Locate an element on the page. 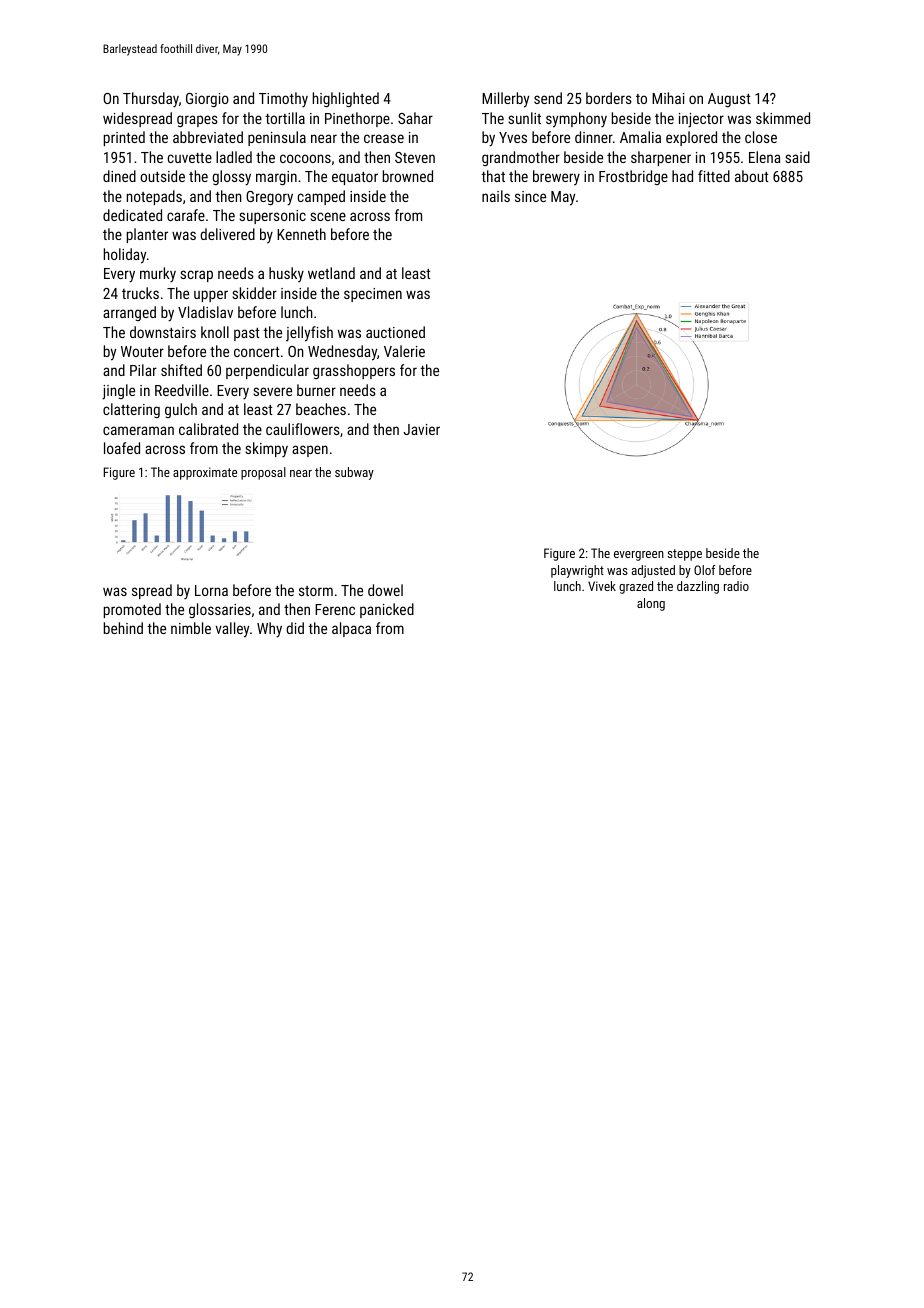  grandmother is located at coordinates (521, 158).
